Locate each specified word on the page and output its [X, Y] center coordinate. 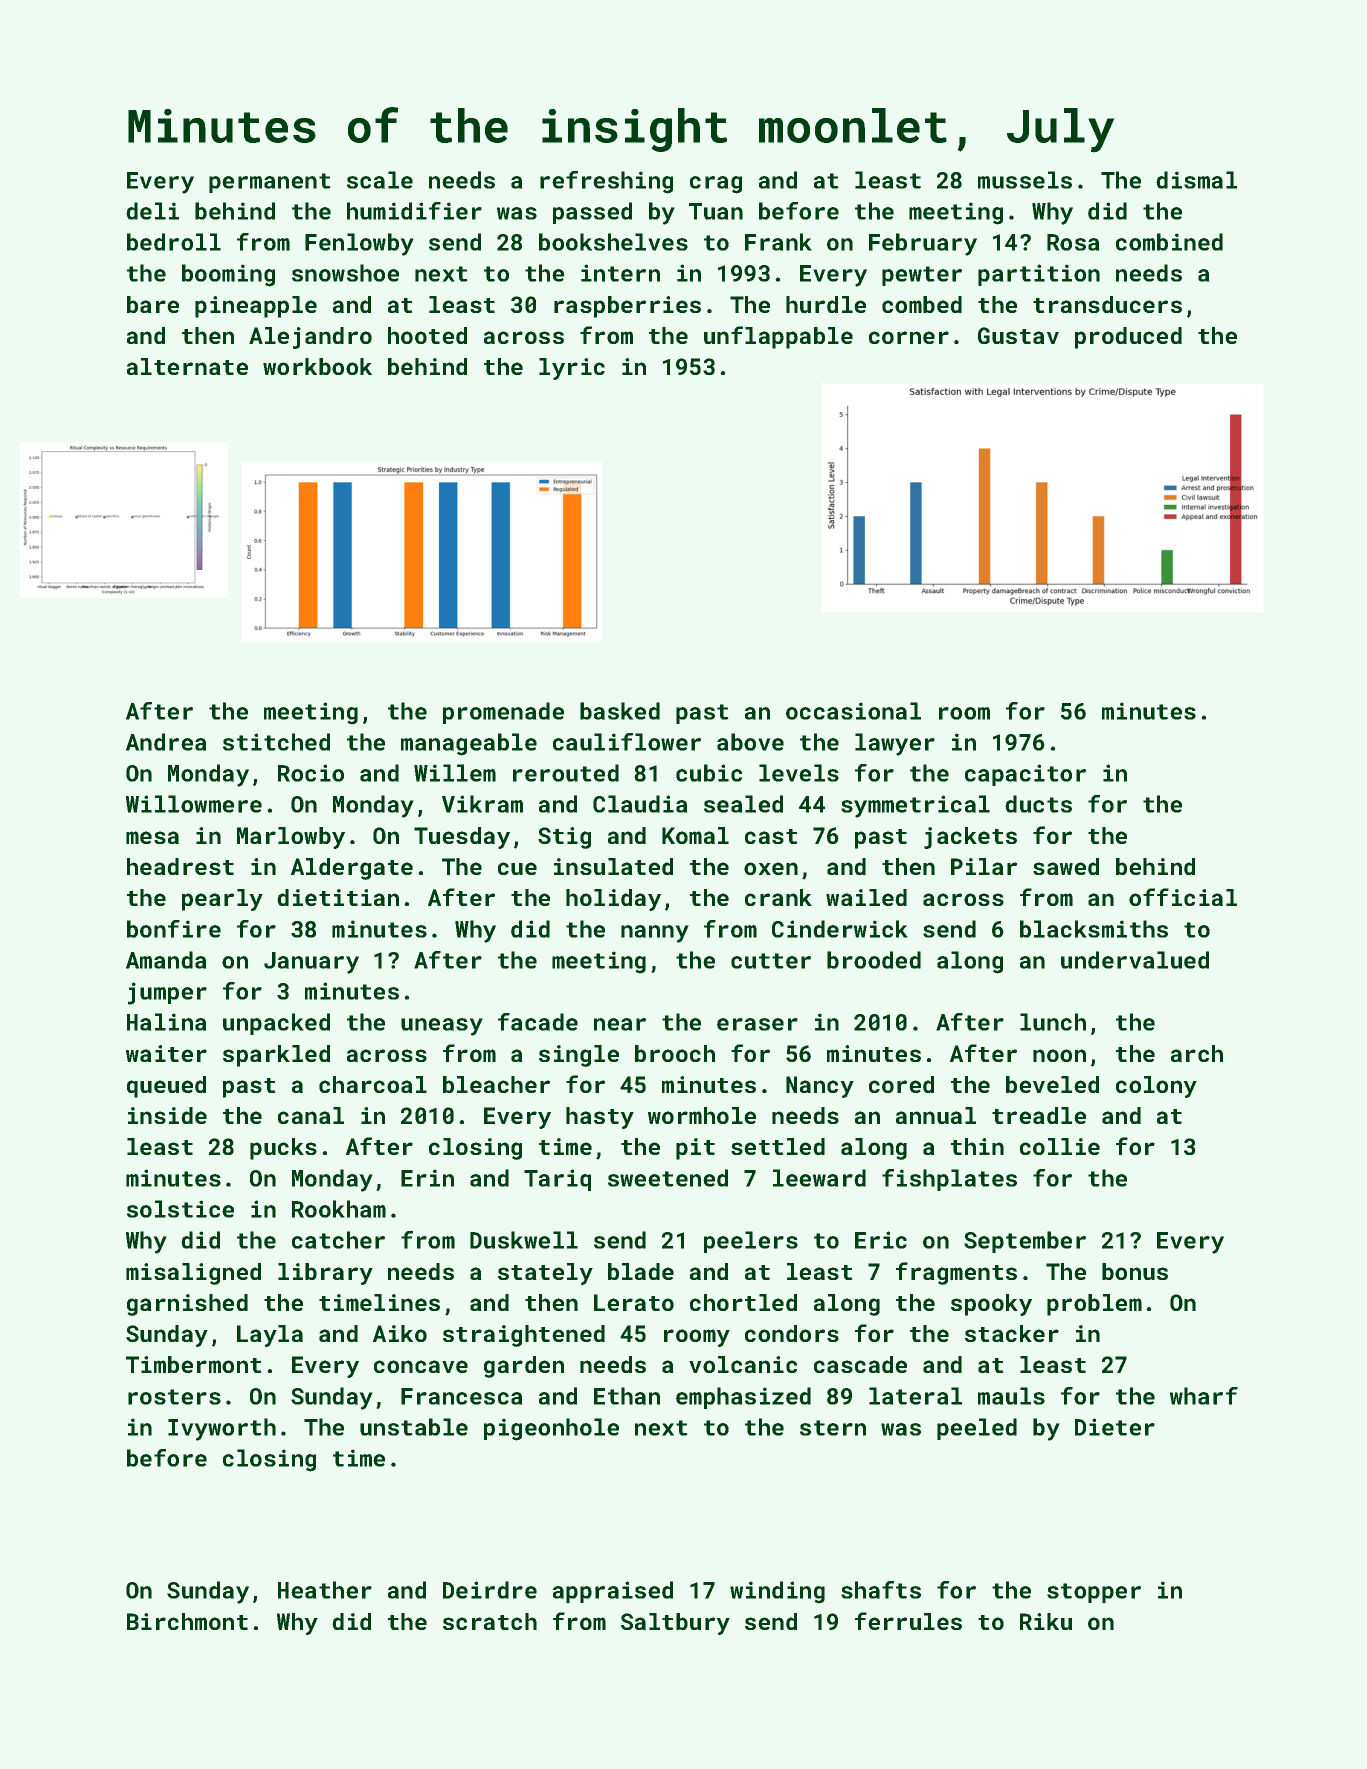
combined [1169, 242]
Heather [325, 1590]
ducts [1038, 804]
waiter [166, 1053]
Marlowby [291, 838]
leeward [819, 1178]
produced [1128, 338]
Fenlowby [359, 244]
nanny [655, 934]
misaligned [193, 1274]
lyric [572, 369]
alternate [187, 366]
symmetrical [915, 806]
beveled [1052, 1084]
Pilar [984, 866]
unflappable [778, 337]
